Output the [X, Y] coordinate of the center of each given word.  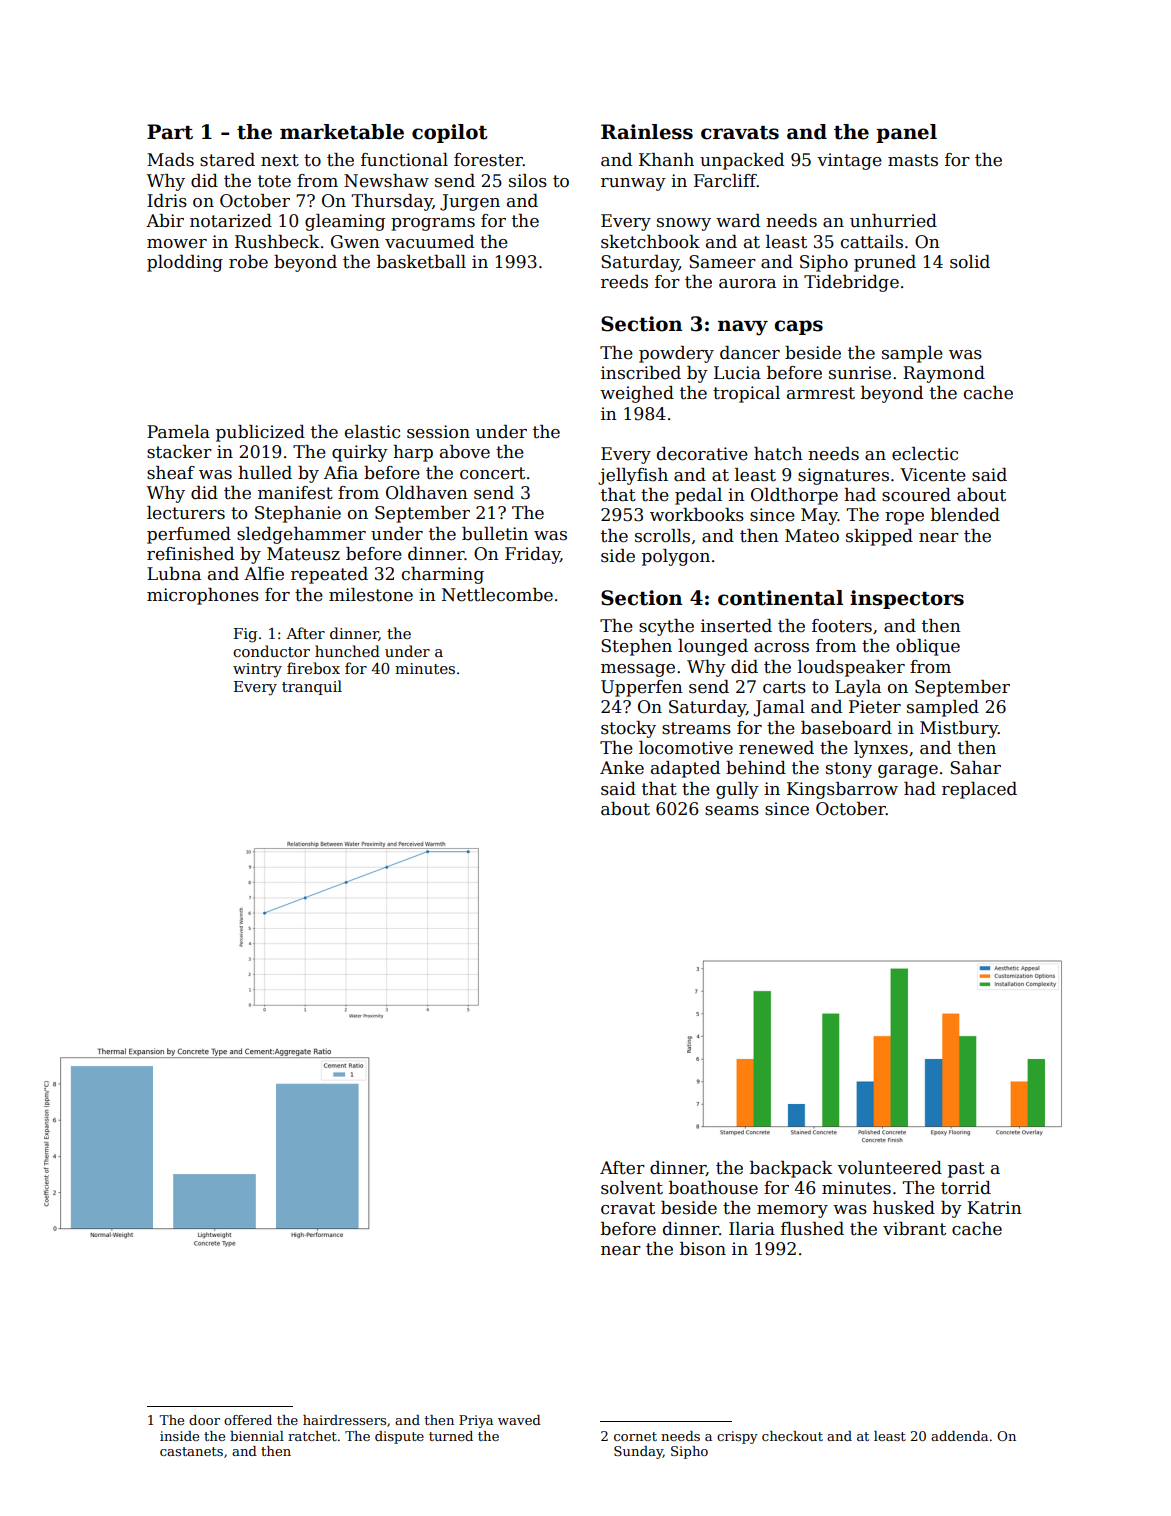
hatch [778, 454]
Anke [622, 768]
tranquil [312, 687]
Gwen [355, 242]
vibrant [914, 1229]
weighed [637, 394]
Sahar [975, 768]
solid [970, 262]
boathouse [713, 1188]
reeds [624, 282]
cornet [635, 1436]
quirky [360, 453]
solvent [632, 1188]
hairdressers [344, 1420]
